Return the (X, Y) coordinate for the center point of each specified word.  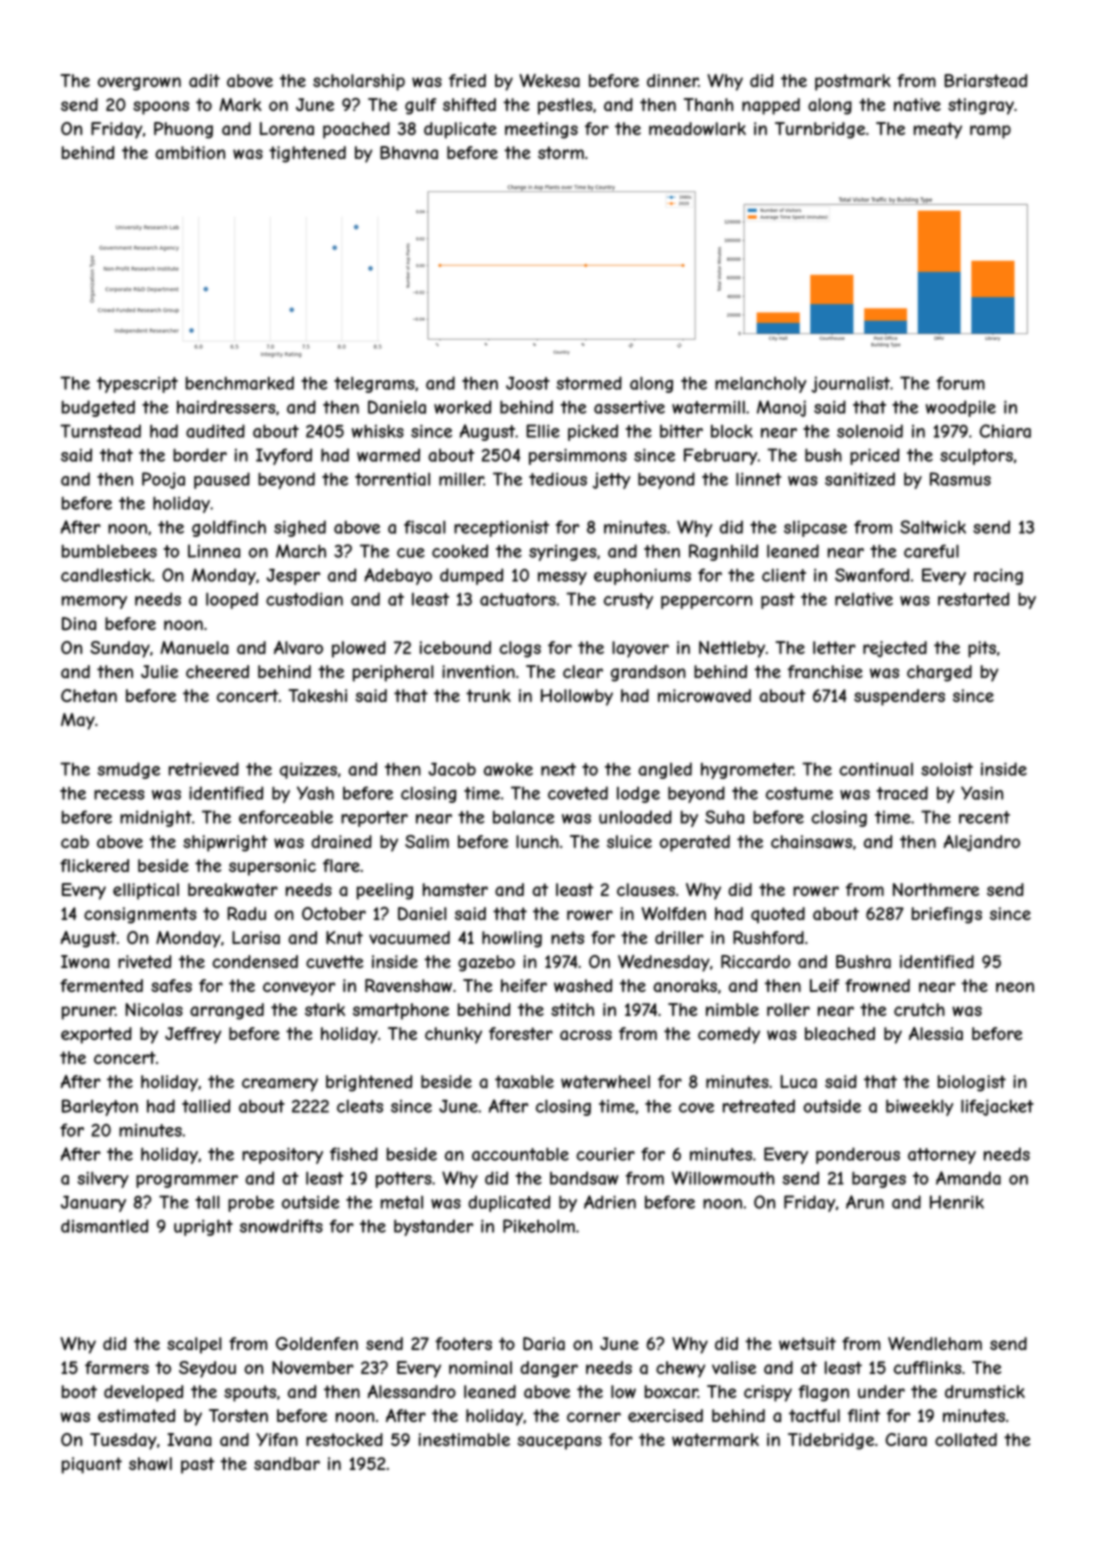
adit (204, 80)
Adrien (610, 1202)
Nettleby (732, 649)
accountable (520, 1154)
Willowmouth (723, 1178)
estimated (136, 1416)
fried (467, 80)
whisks (378, 431)
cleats (360, 1106)
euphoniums (642, 576)
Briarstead (985, 80)
